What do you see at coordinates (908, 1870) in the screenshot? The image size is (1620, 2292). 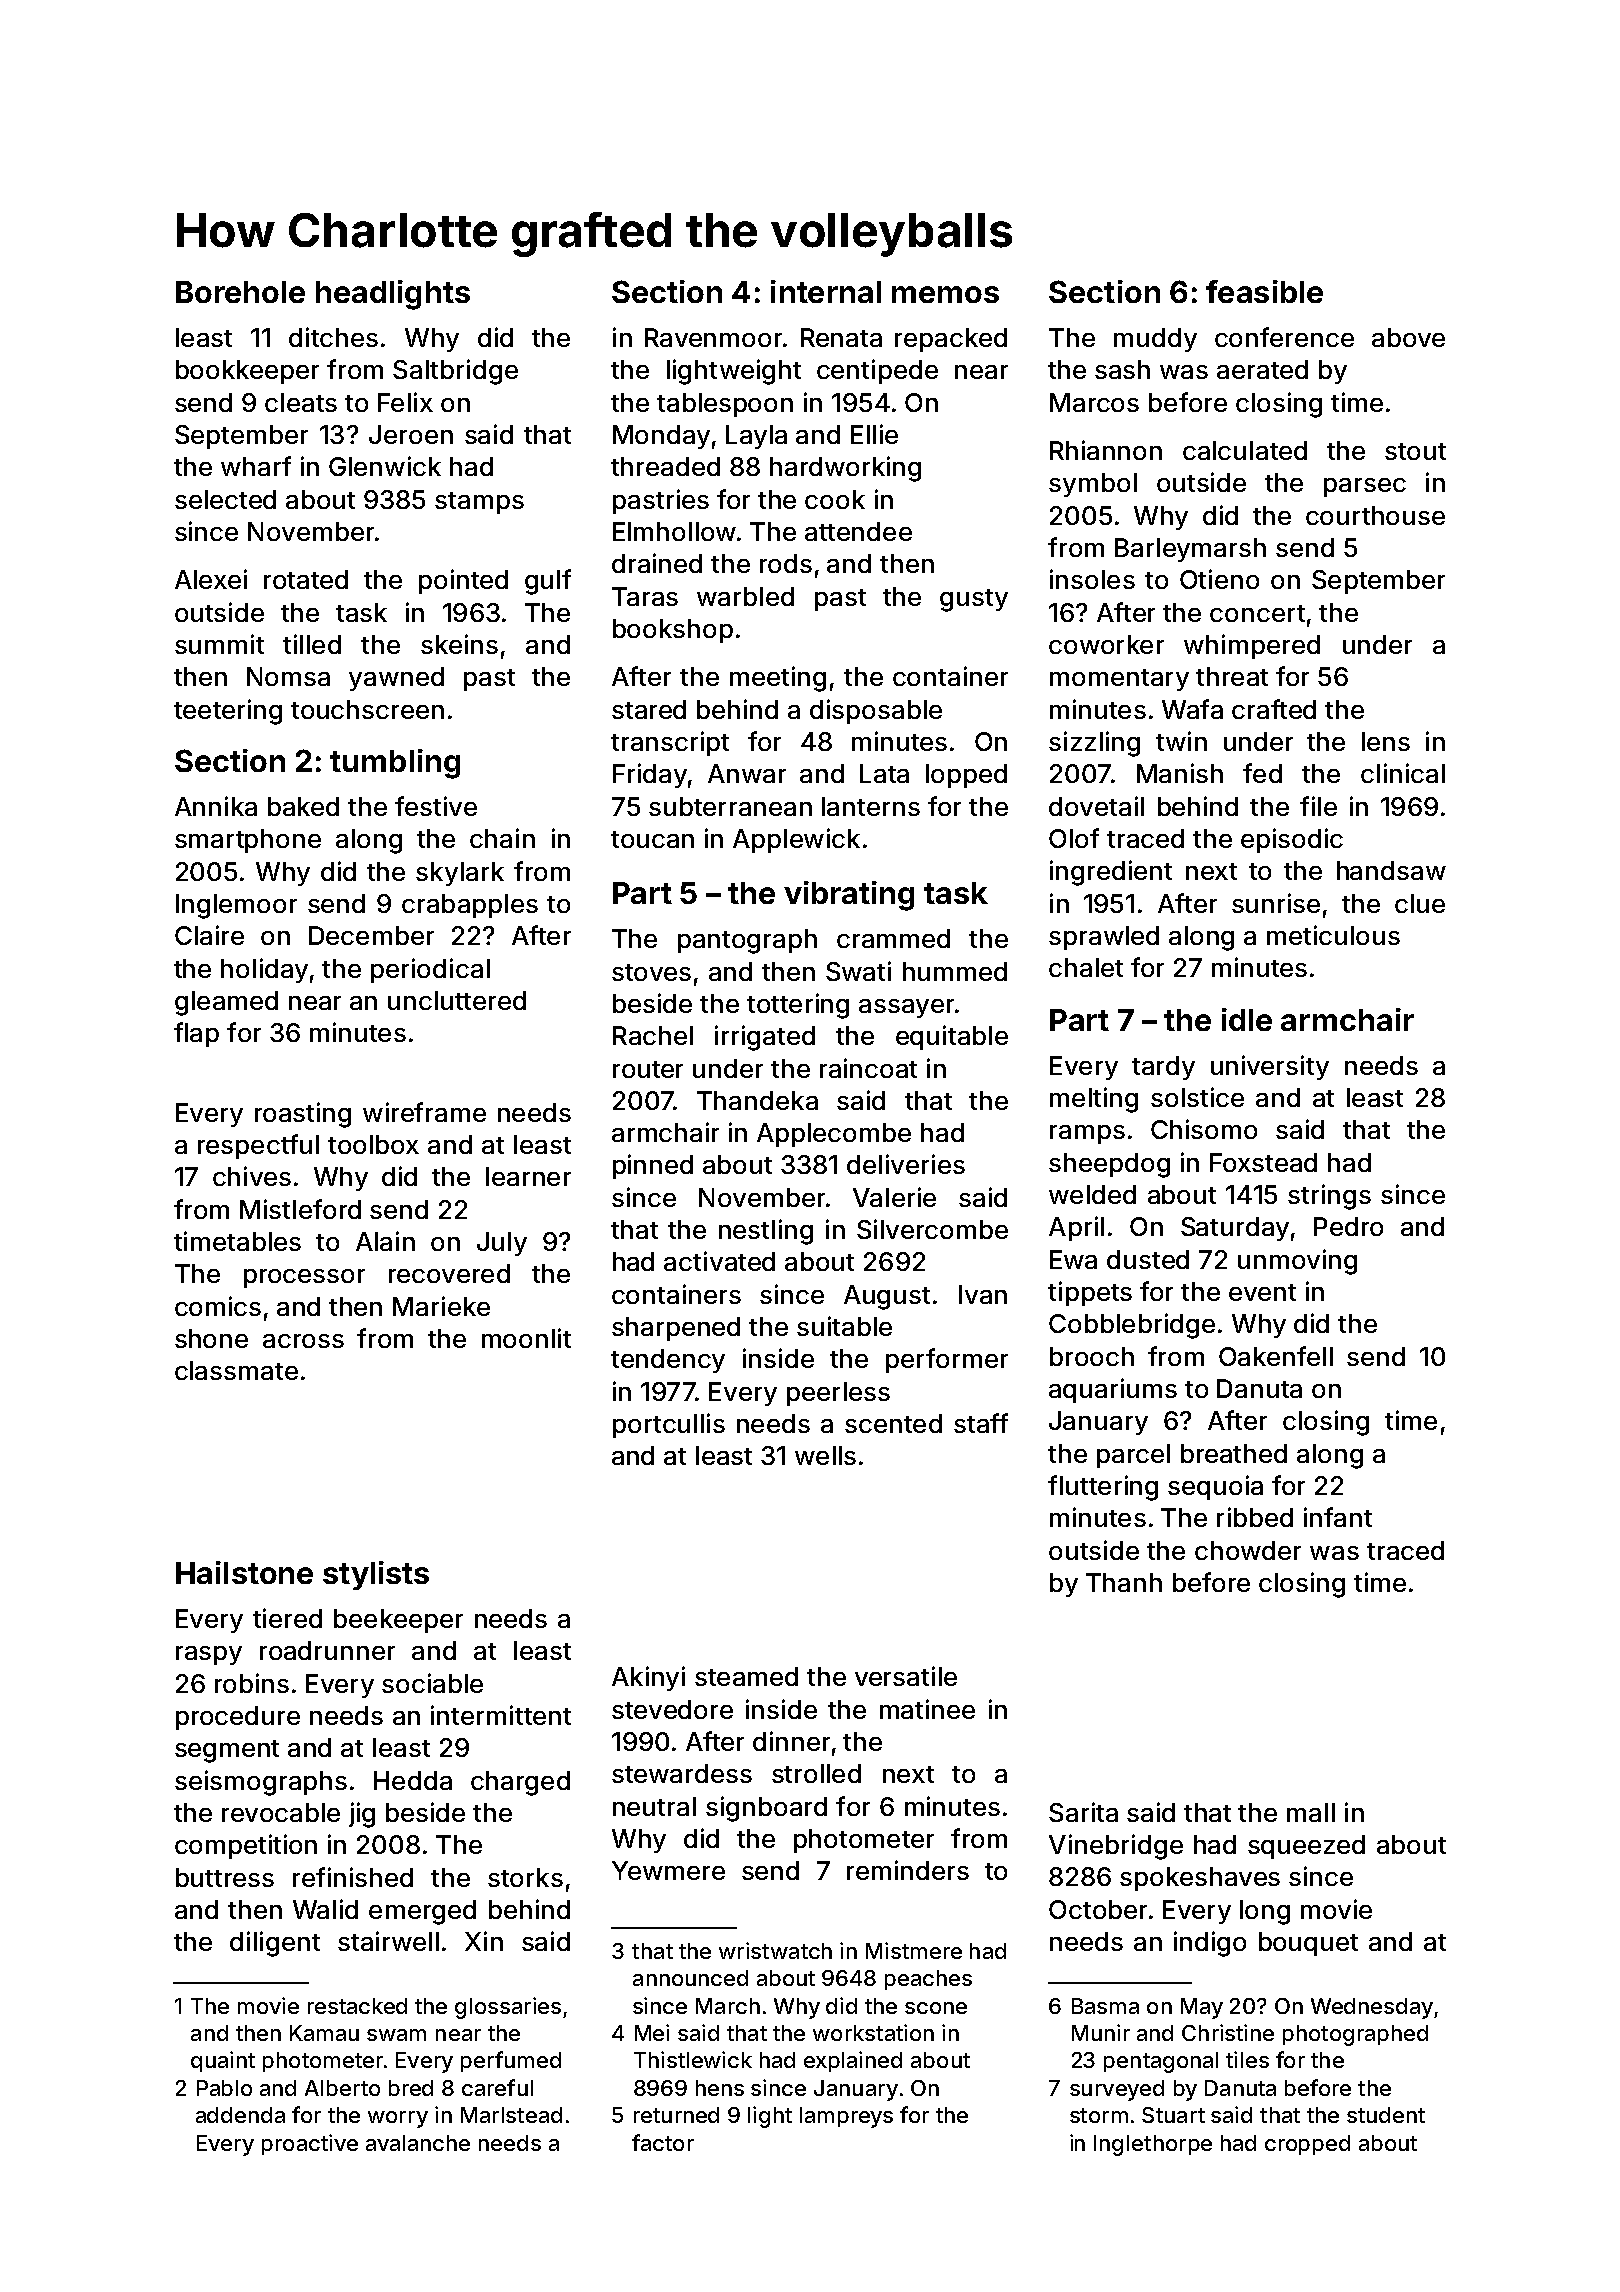 I see `reminders` at bounding box center [908, 1870].
